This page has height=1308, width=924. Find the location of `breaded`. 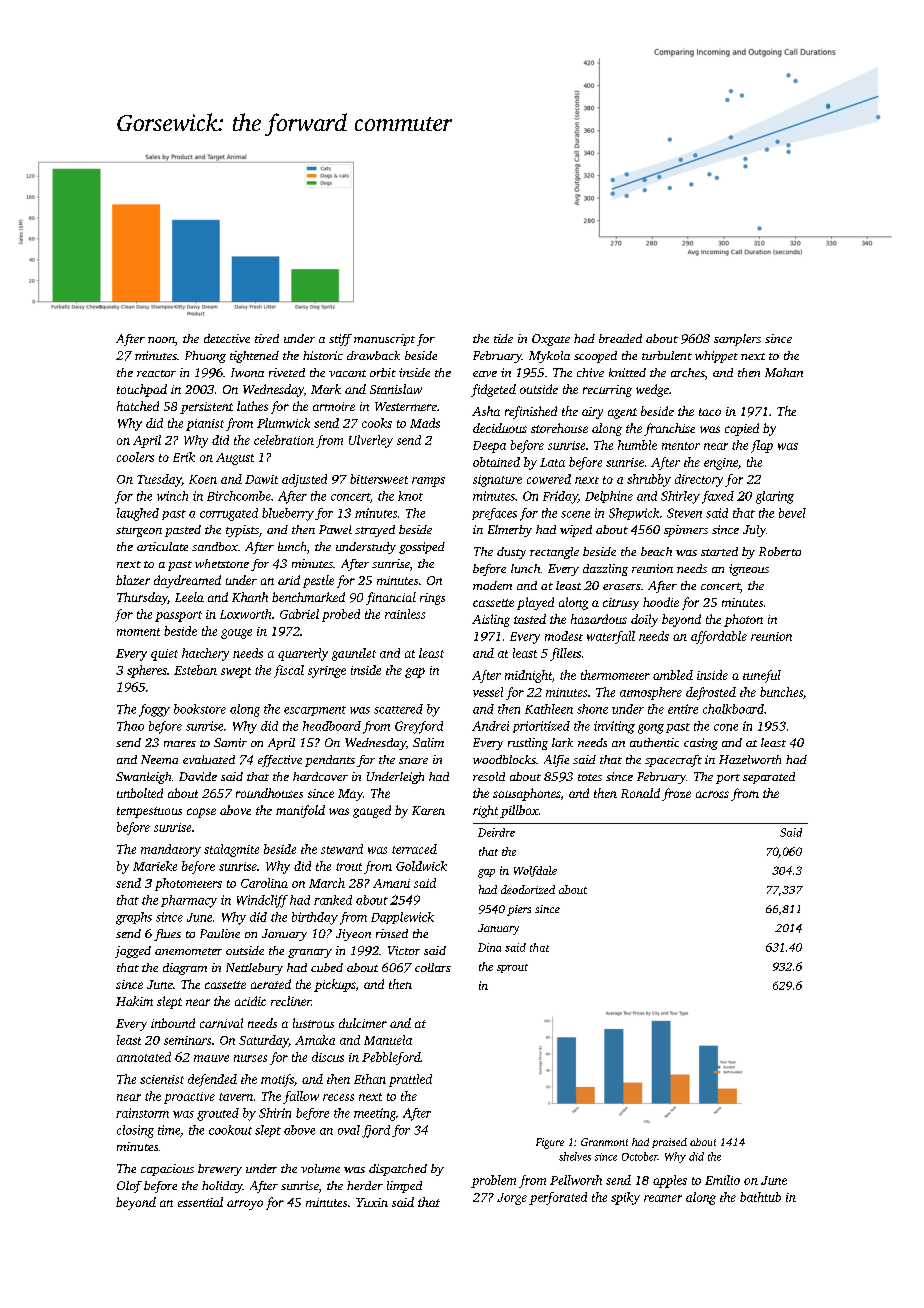

breaded is located at coordinates (620, 338).
